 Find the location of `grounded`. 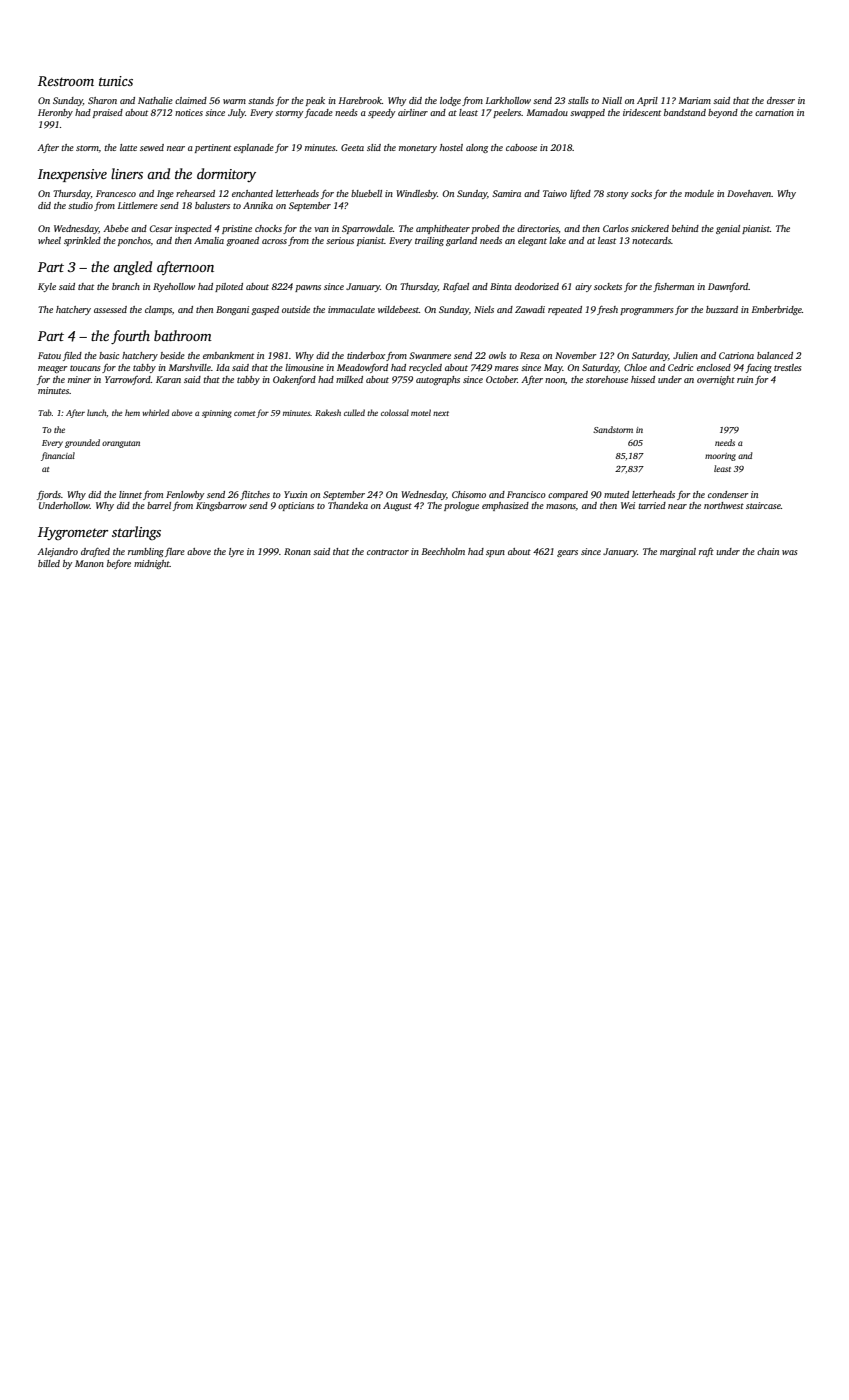

grounded is located at coordinates (82, 443).
